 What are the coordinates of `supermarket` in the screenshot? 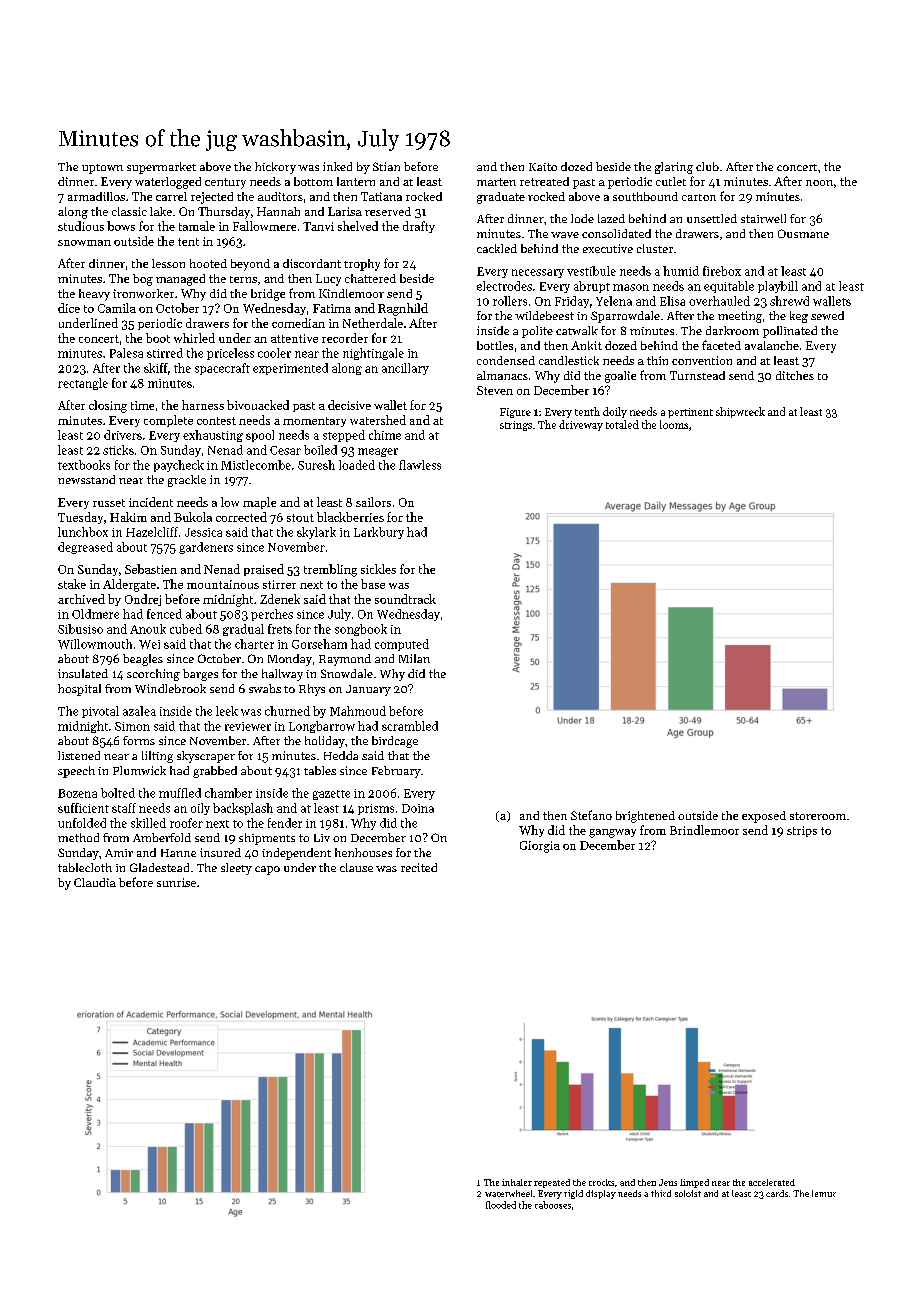 It's located at (161, 168).
